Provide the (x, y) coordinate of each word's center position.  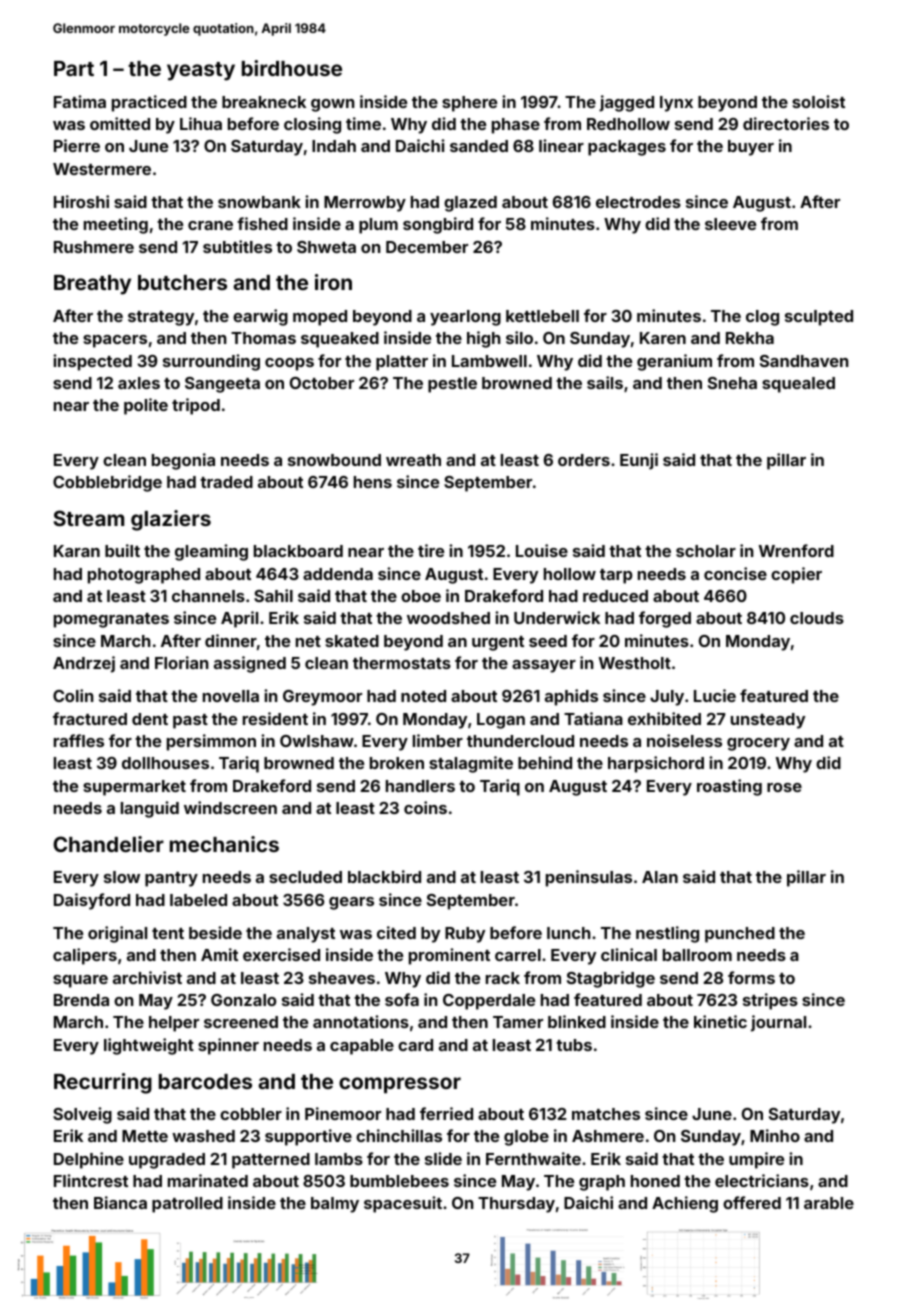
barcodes (205, 1081)
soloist (818, 101)
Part (74, 68)
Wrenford (796, 550)
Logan (501, 721)
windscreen (230, 807)
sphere (469, 104)
